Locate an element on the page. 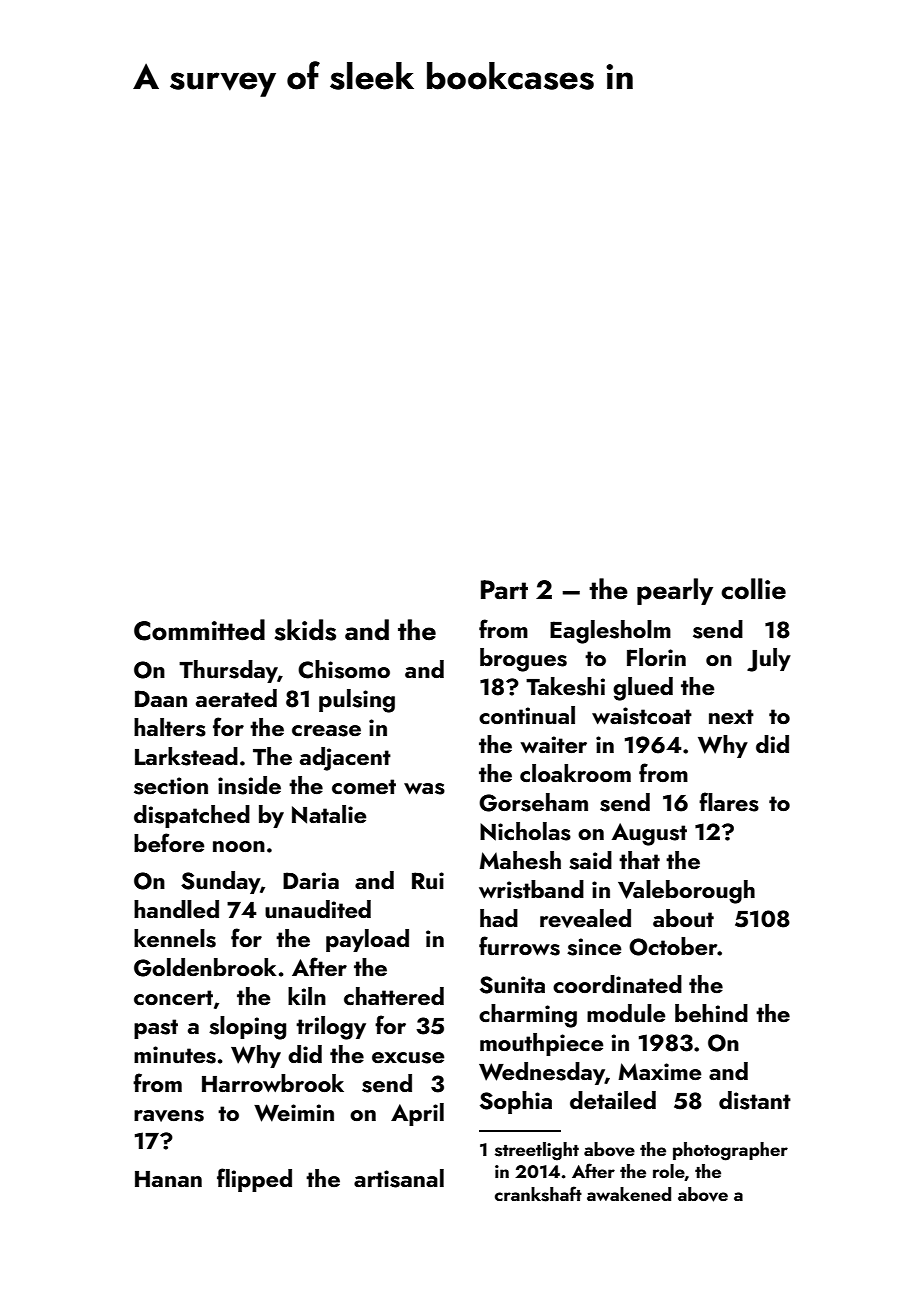  April is located at coordinates (417, 1114).
